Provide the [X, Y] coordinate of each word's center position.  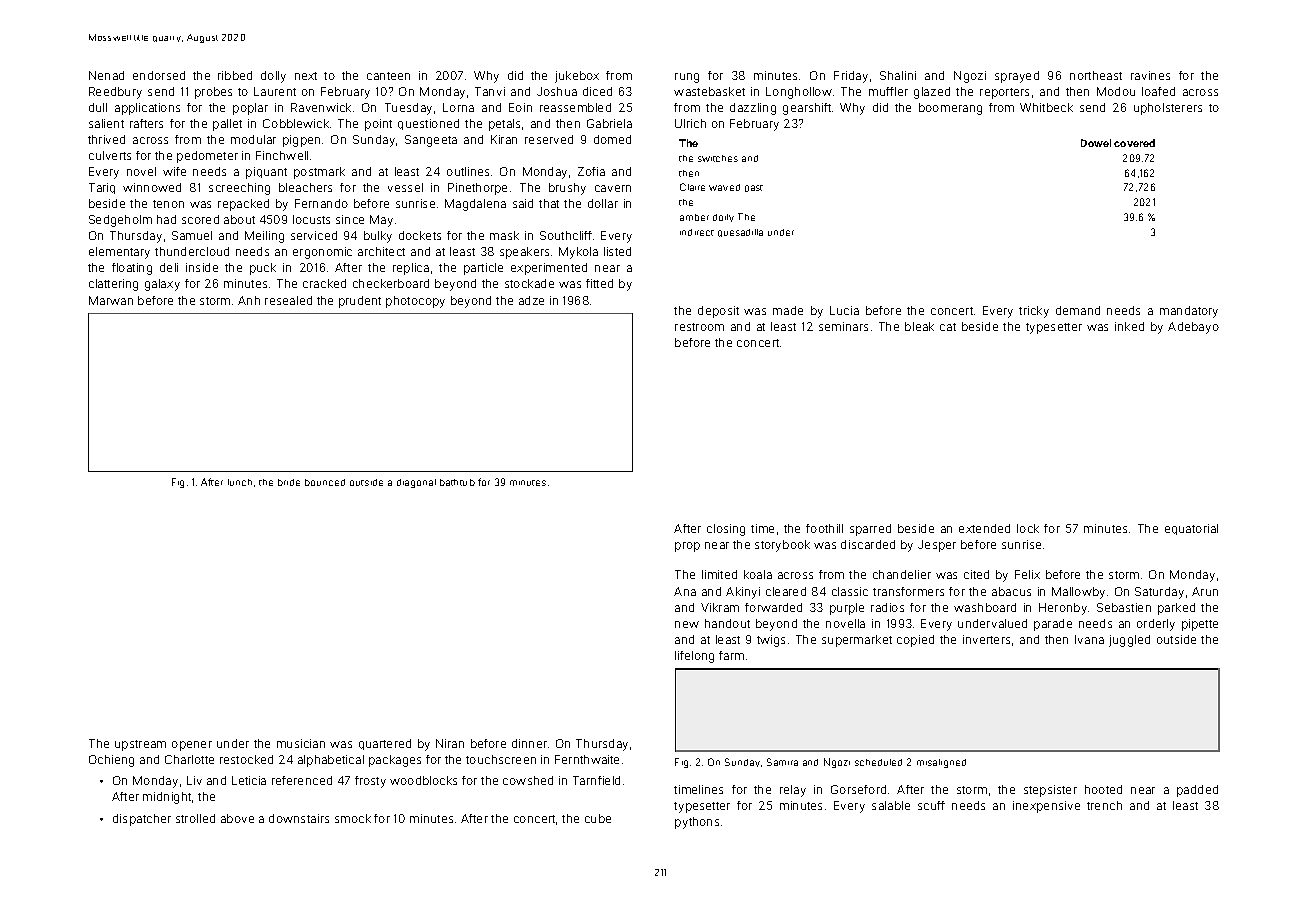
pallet [227, 125]
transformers [908, 591]
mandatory [1189, 312]
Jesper [937, 546]
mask [504, 235]
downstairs [299, 818]
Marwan [111, 300]
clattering [113, 285]
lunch [240, 482]
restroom [699, 327]
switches [718, 158]
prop [687, 547]
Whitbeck [1046, 107]
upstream [140, 745]
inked [1129, 326]
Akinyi [743, 593]
